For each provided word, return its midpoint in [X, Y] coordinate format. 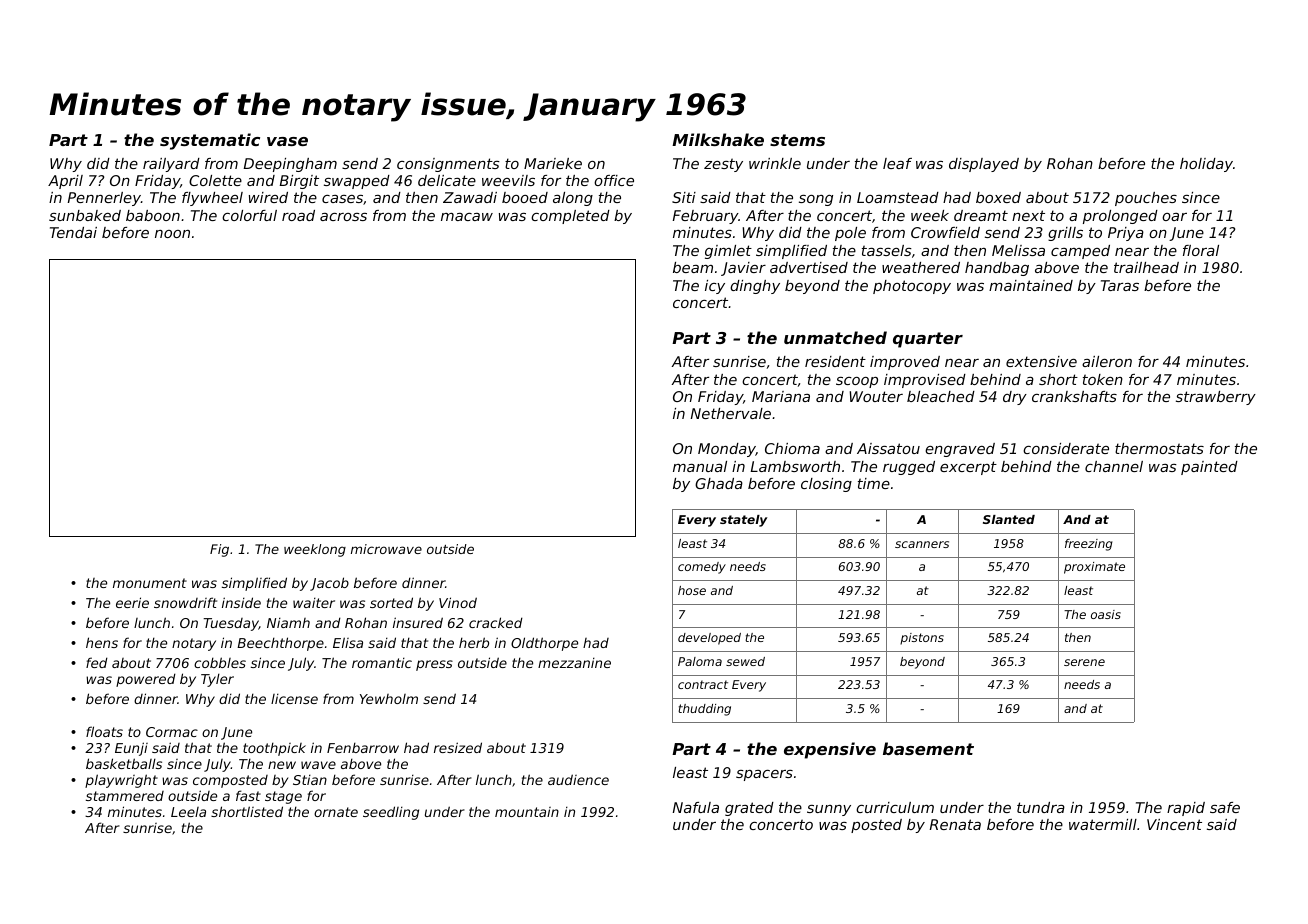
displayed [984, 165]
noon [172, 234]
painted [1209, 468]
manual [700, 466]
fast [248, 795]
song [816, 200]
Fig [219, 550]
